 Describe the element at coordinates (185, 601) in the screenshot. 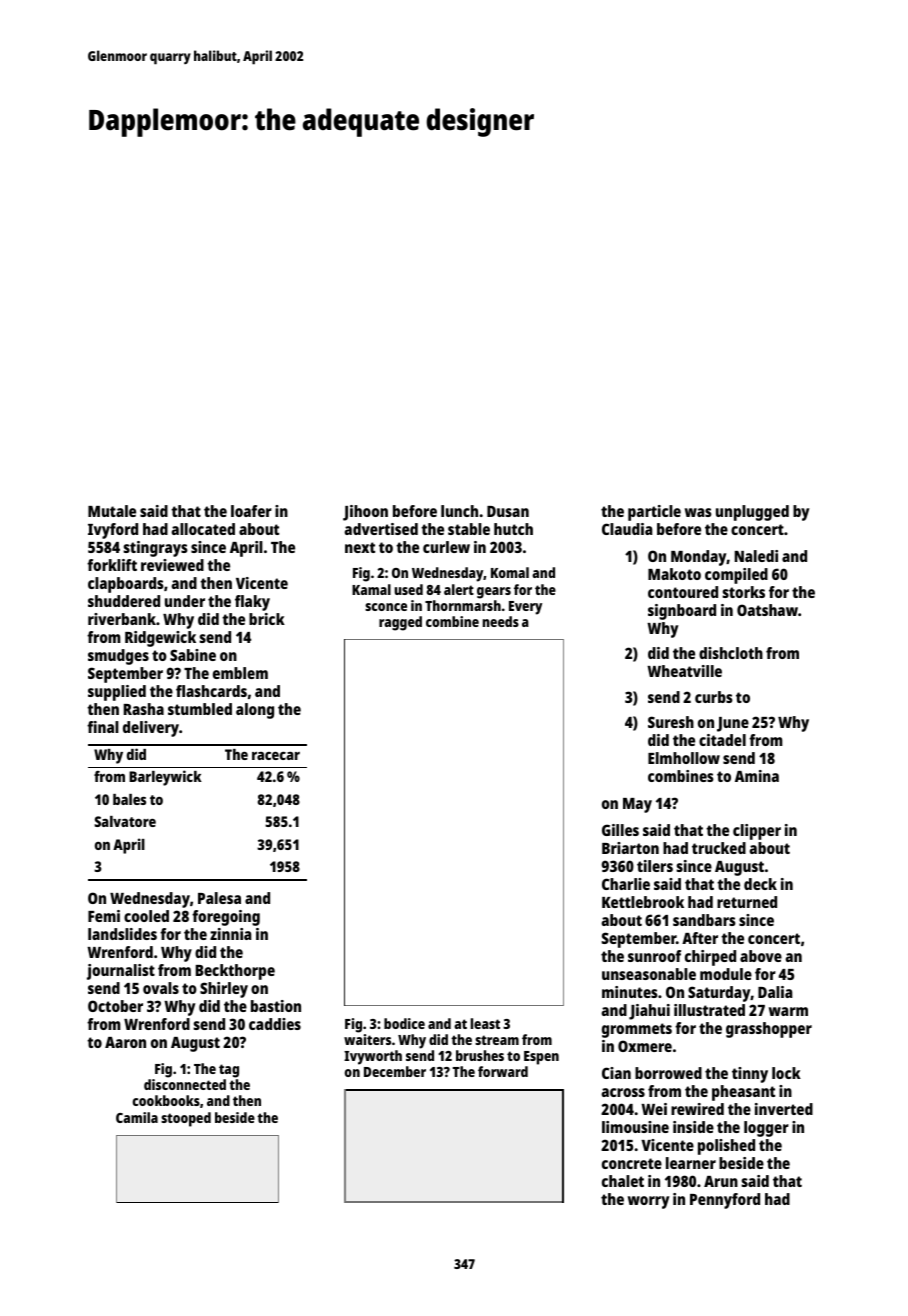

I see `under` at that location.
